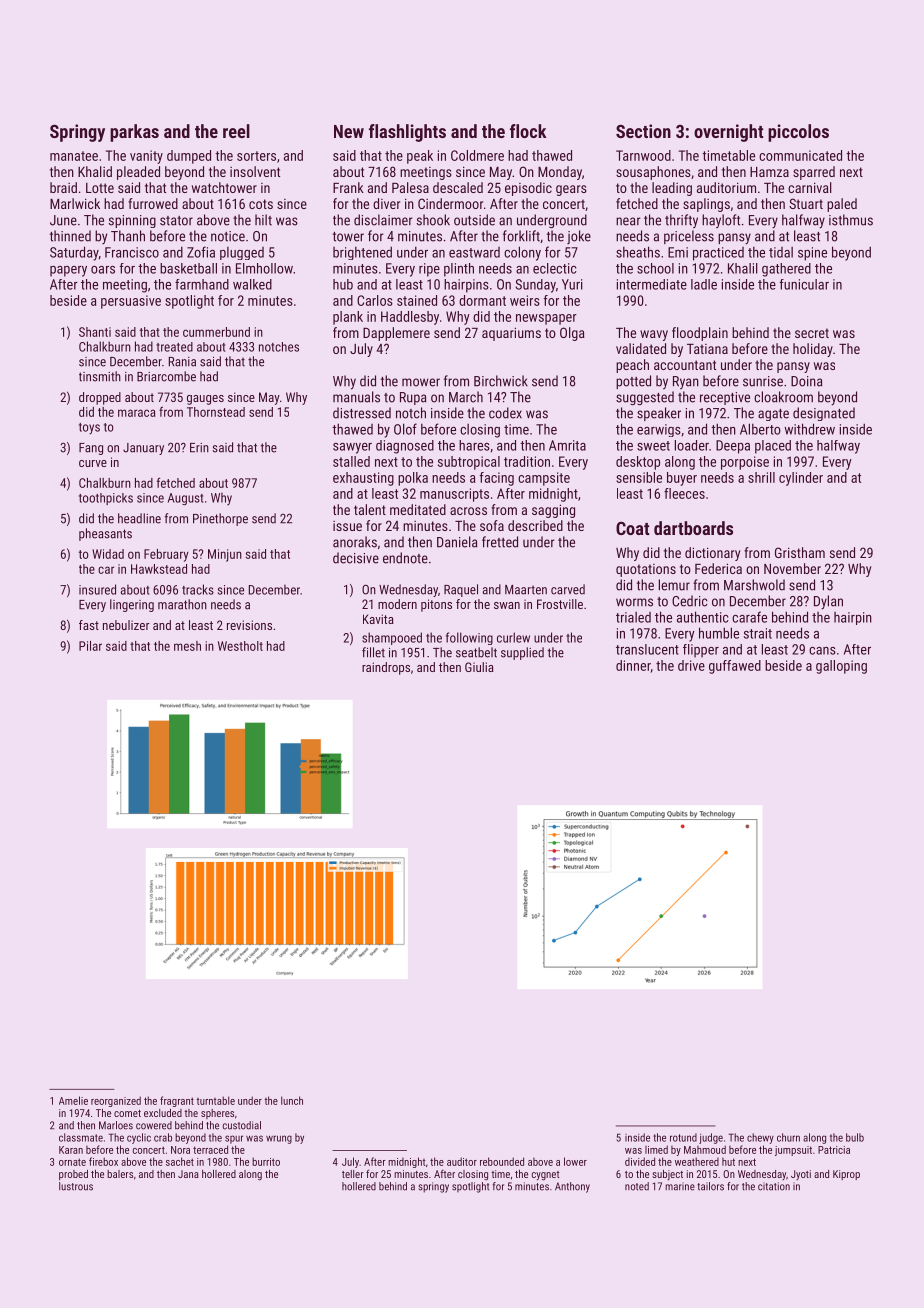 This screenshot has width=924, height=1308. I want to click on bulb, so click(855, 1137).
